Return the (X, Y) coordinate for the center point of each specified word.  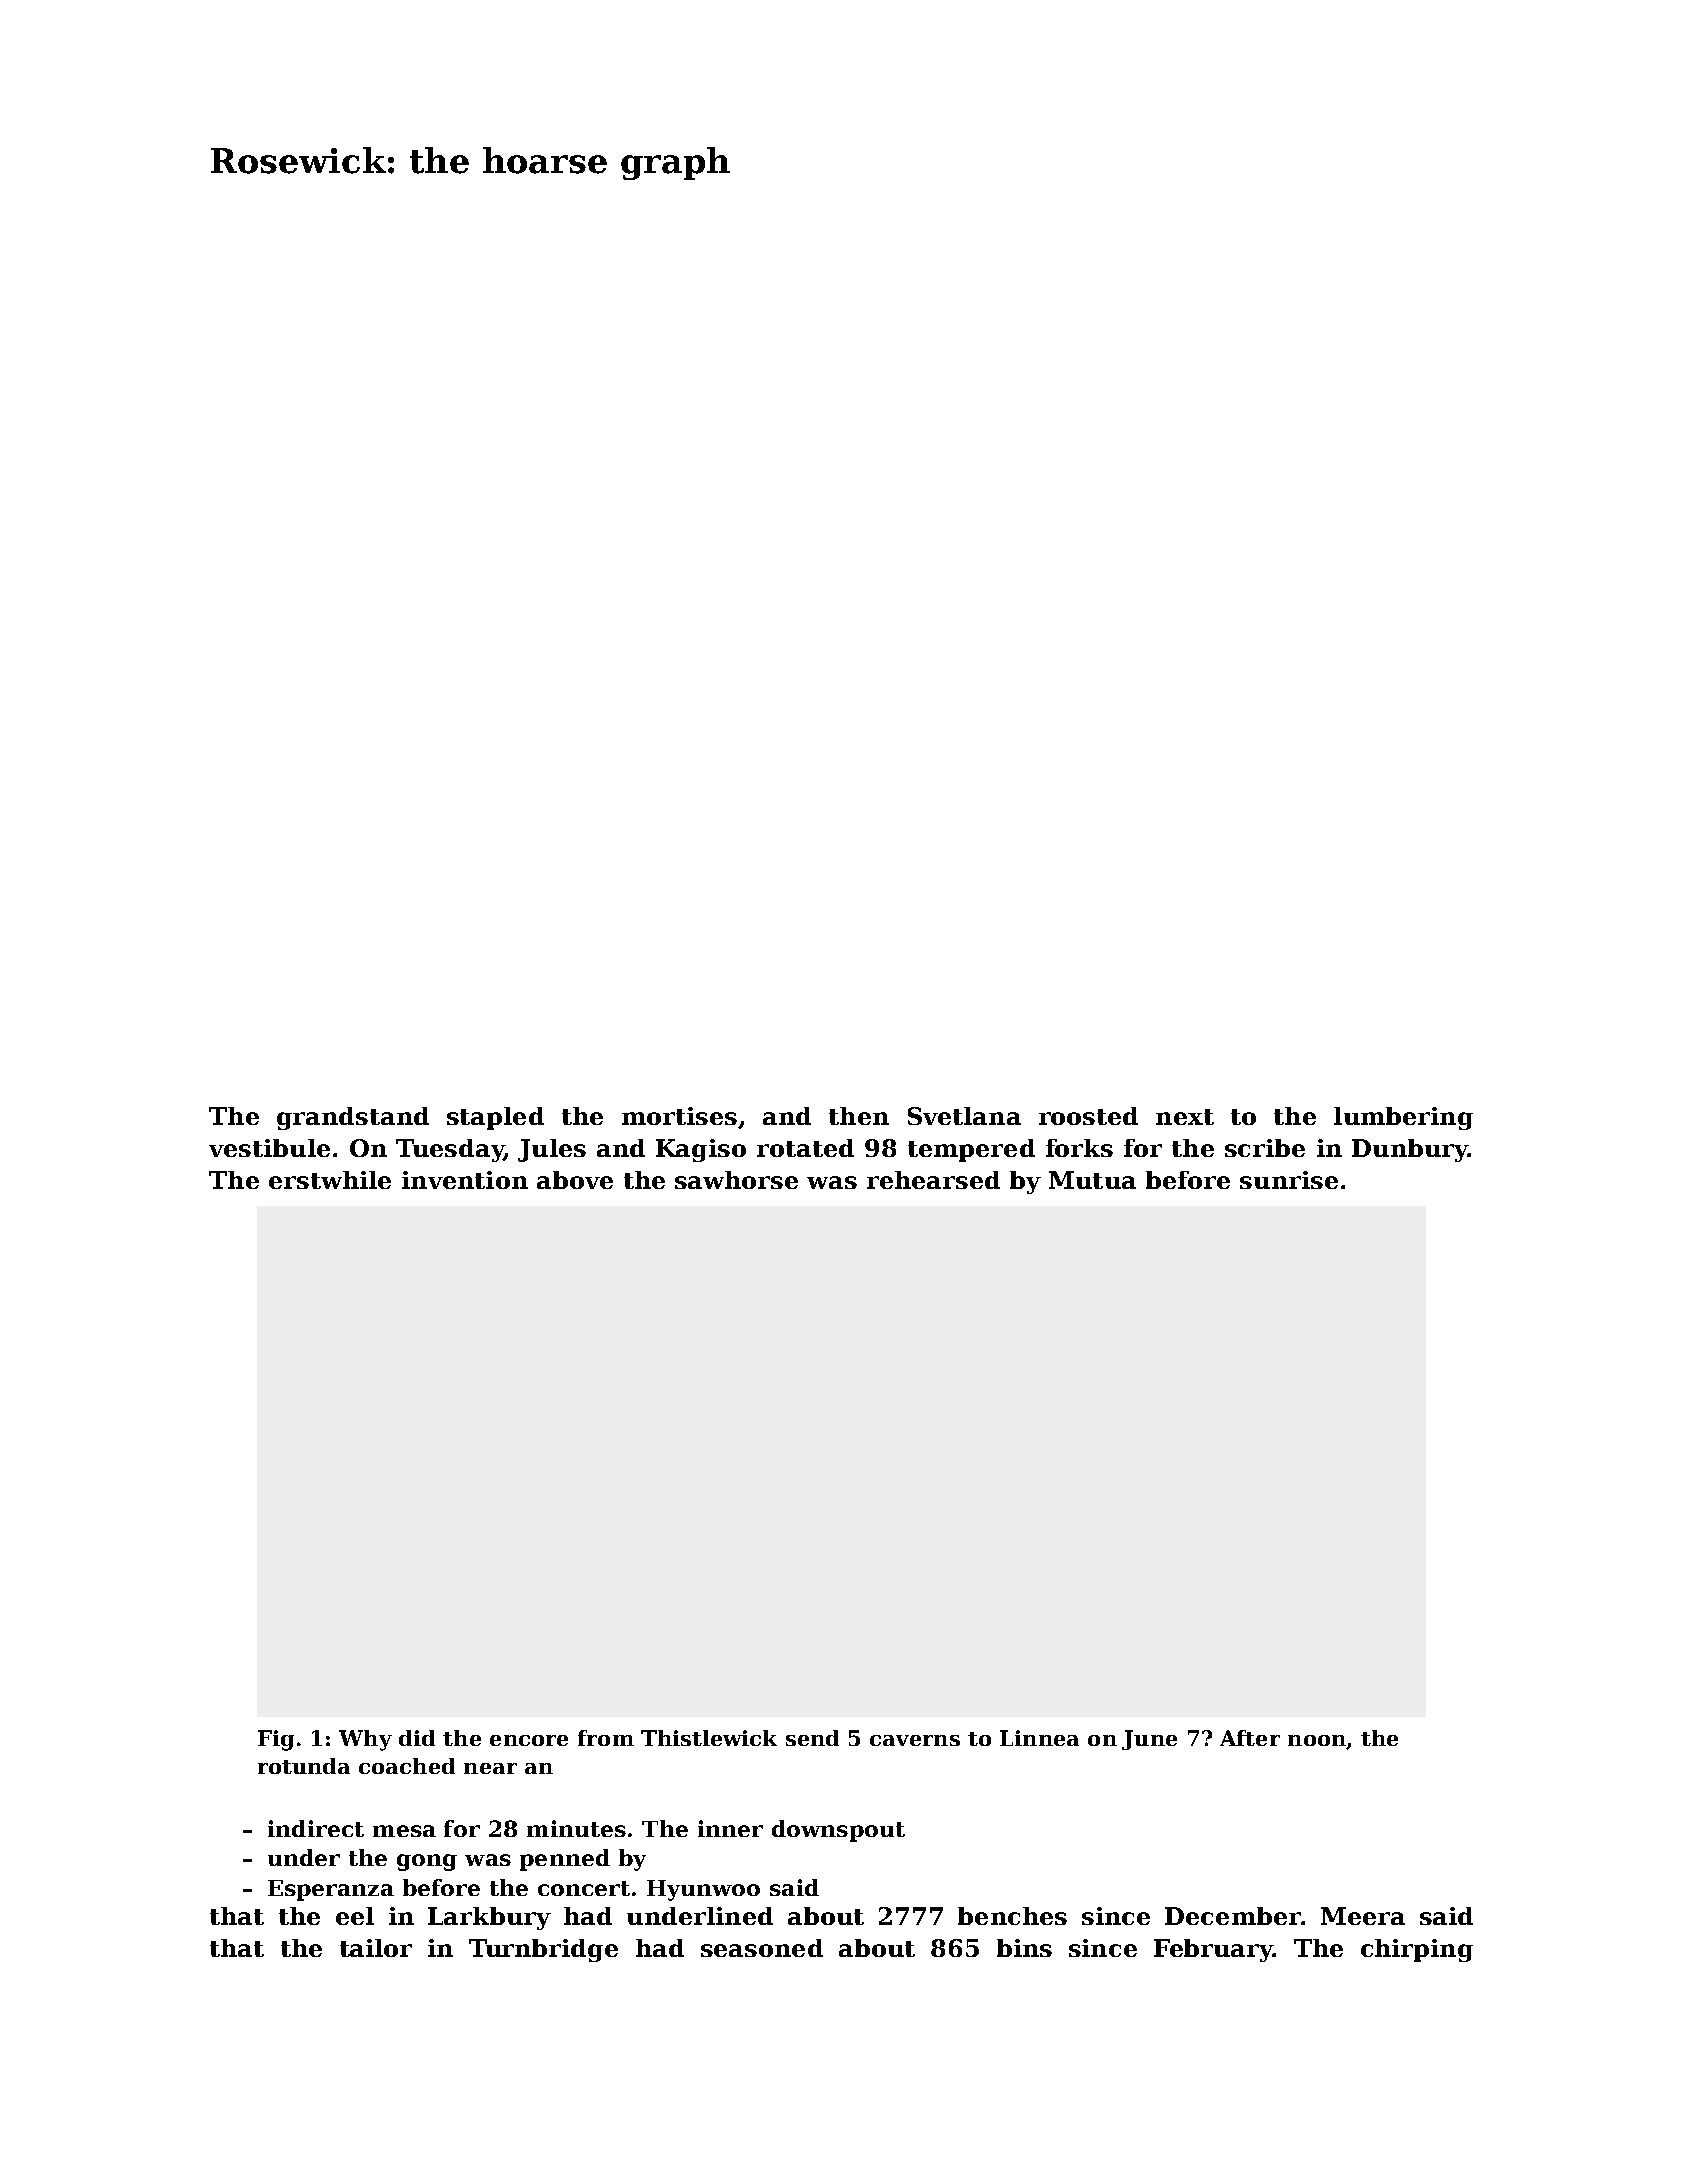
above (575, 1180)
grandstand (353, 1118)
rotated (805, 1148)
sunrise (1289, 1180)
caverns (915, 1740)
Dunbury (1410, 1150)
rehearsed (933, 1180)
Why (365, 1740)
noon (1317, 1740)
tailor (376, 1948)
